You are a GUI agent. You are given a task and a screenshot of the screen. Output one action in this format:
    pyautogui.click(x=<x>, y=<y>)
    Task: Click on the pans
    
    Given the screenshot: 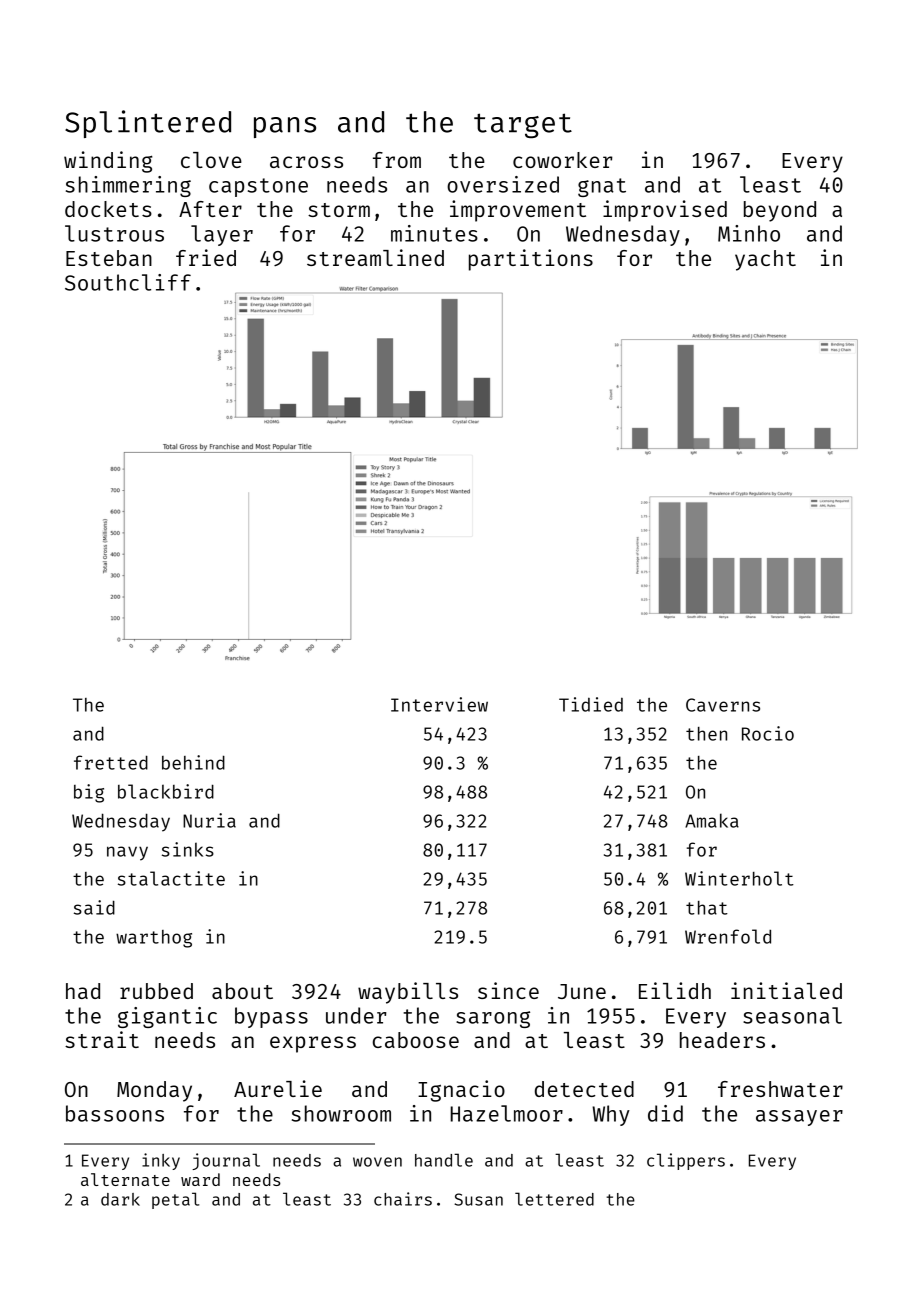 What is the action you would take?
    pyautogui.click(x=285, y=127)
